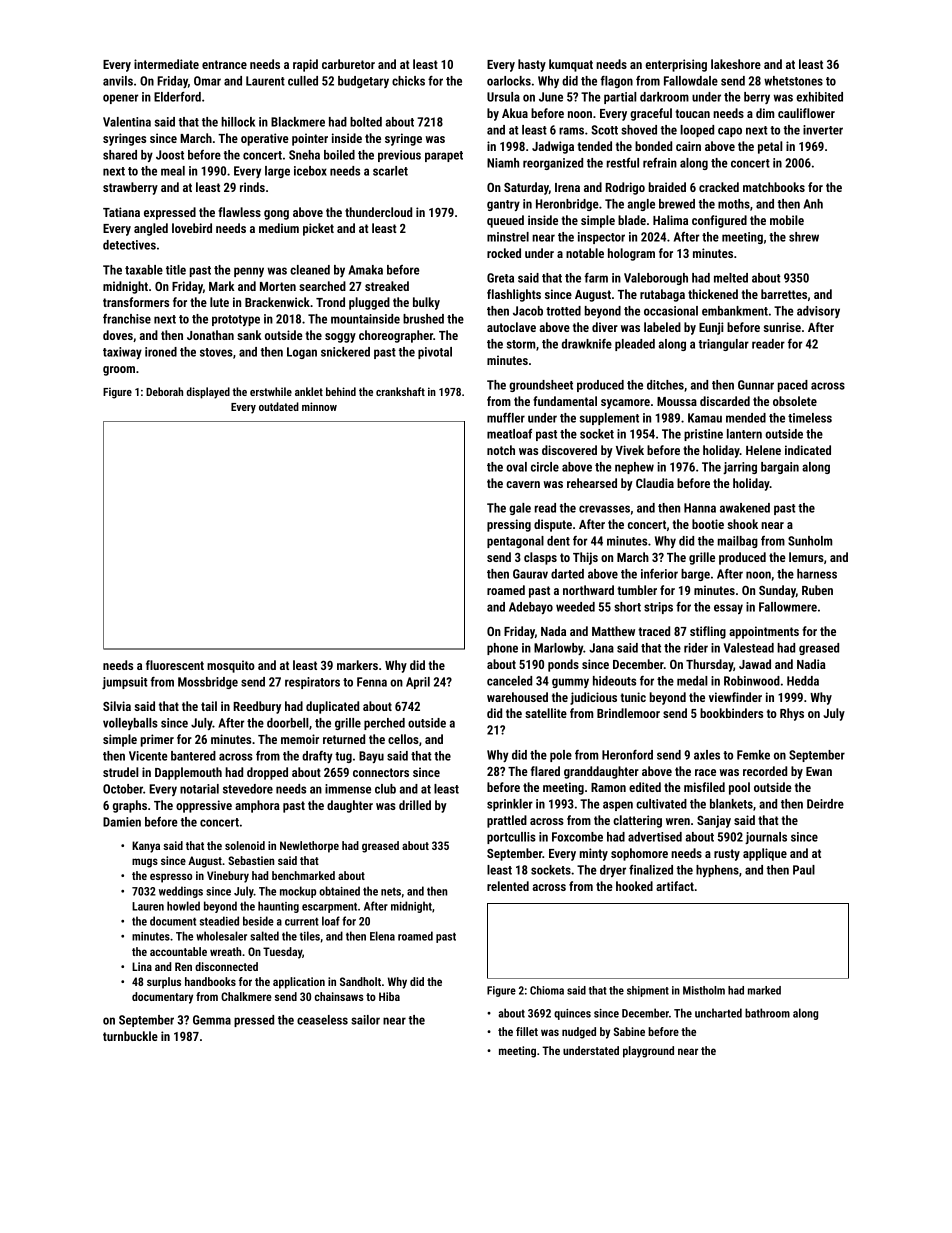  I want to click on chicks, so click(408, 81).
